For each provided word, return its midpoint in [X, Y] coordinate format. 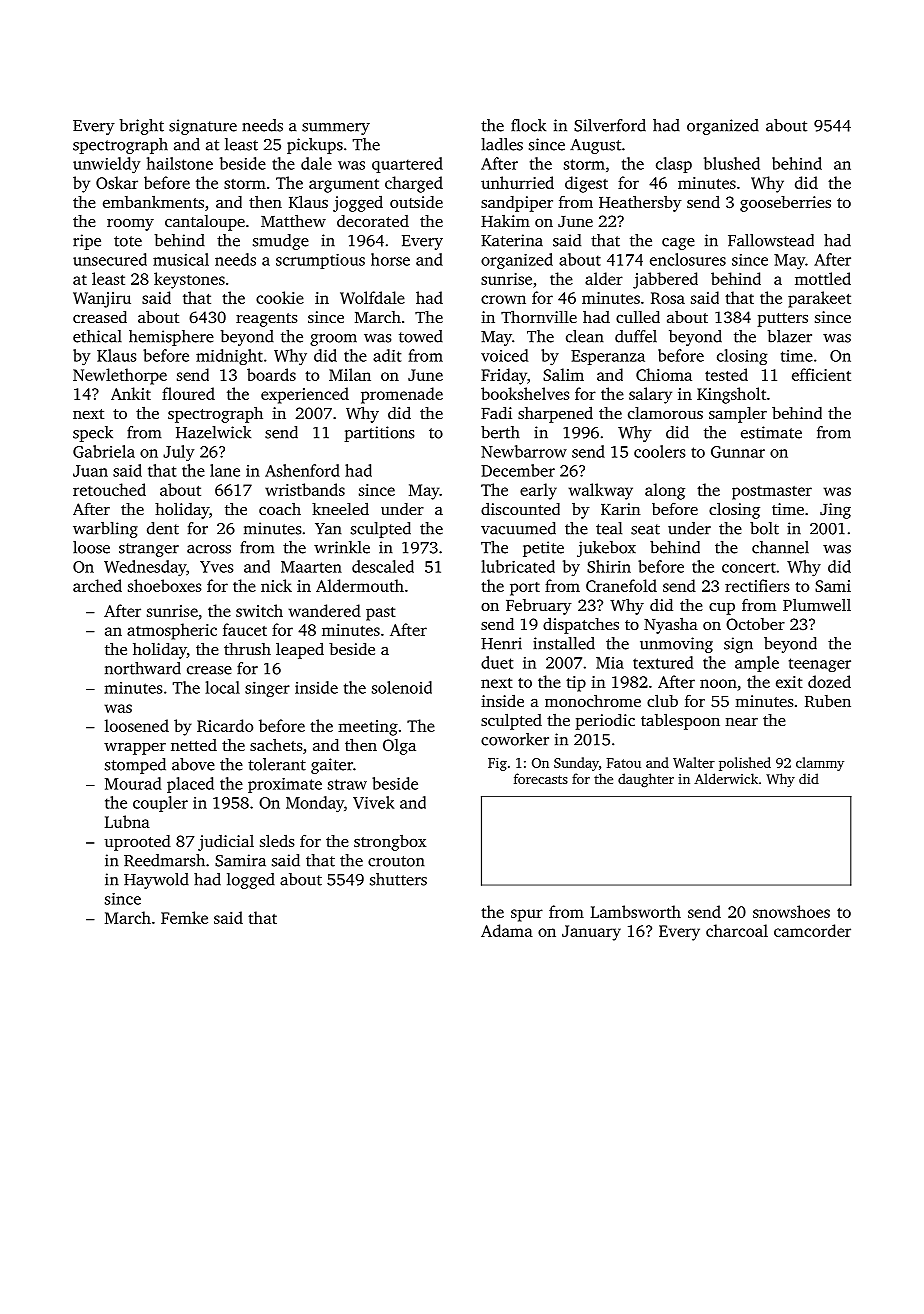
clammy [820, 764]
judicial [226, 843]
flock [528, 125]
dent [163, 528]
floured [188, 393]
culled [638, 316]
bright [142, 127]
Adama [507, 930]
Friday [504, 376]
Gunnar [738, 452]
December [518, 470]
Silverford [610, 125]
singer [267, 689]
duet [497, 662]
